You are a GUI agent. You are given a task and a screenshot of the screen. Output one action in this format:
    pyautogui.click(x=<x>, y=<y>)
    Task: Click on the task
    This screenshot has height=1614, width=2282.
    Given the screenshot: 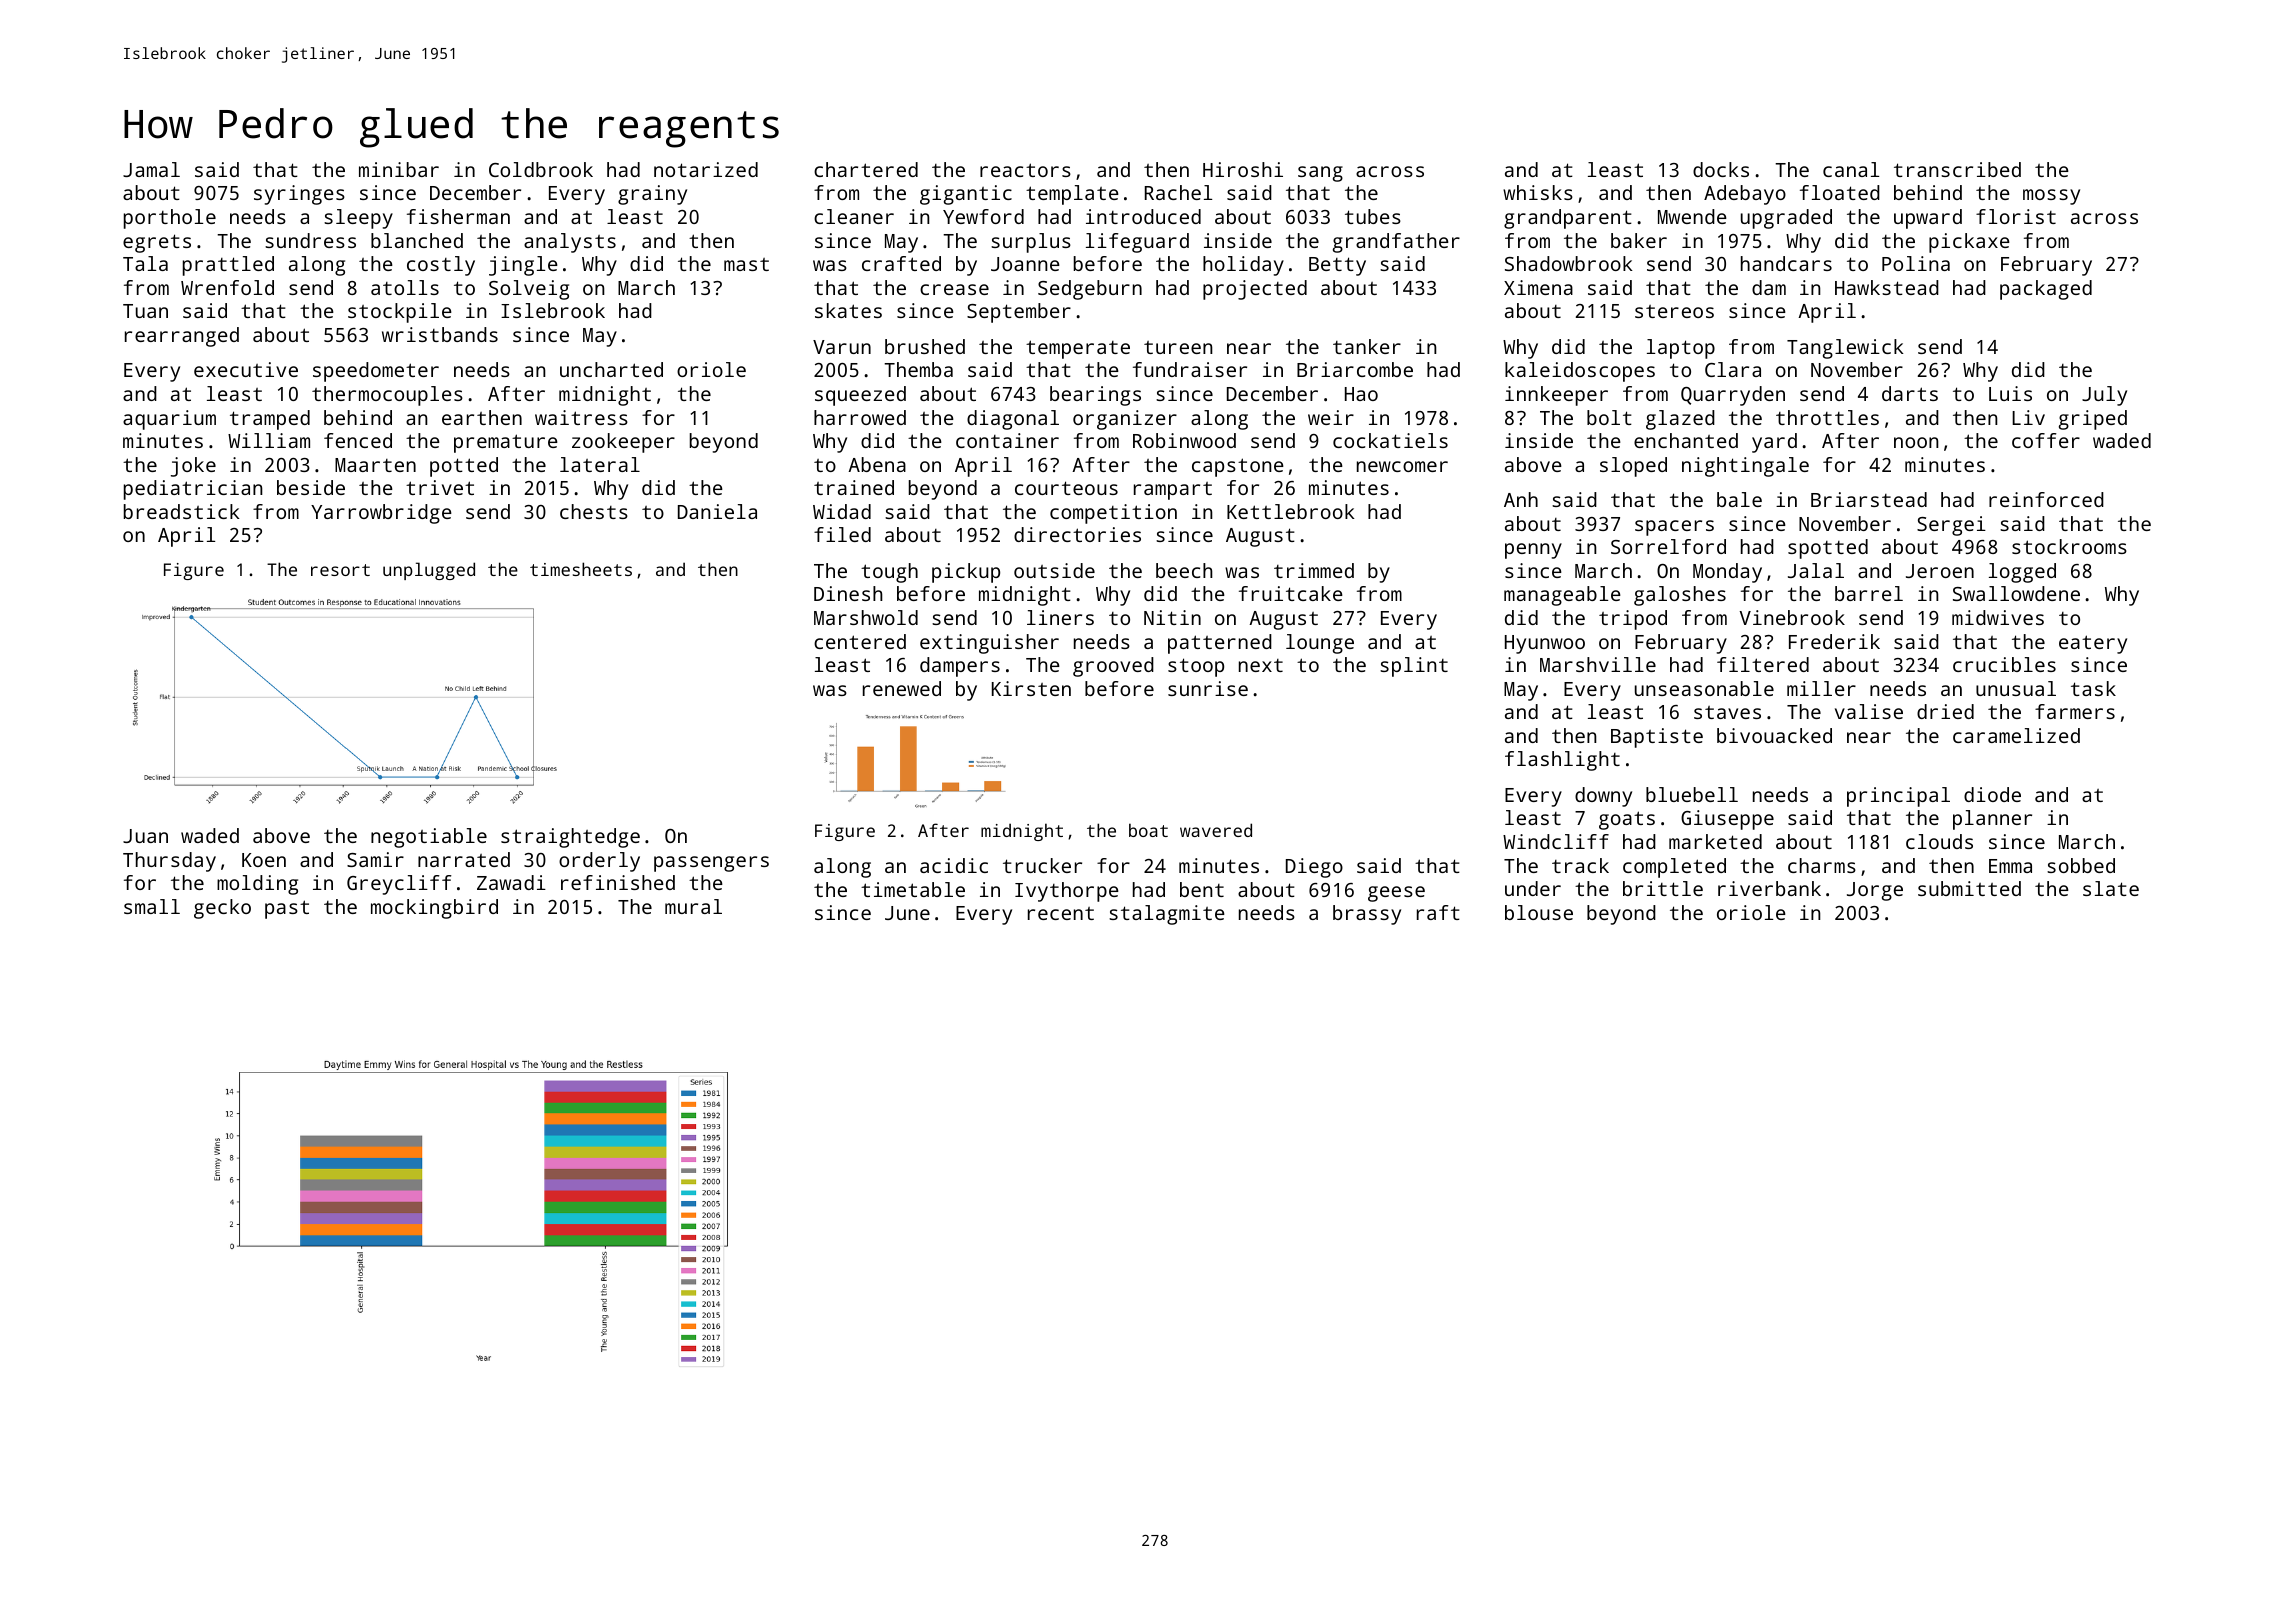 What is the action you would take?
    pyautogui.click(x=2093, y=688)
